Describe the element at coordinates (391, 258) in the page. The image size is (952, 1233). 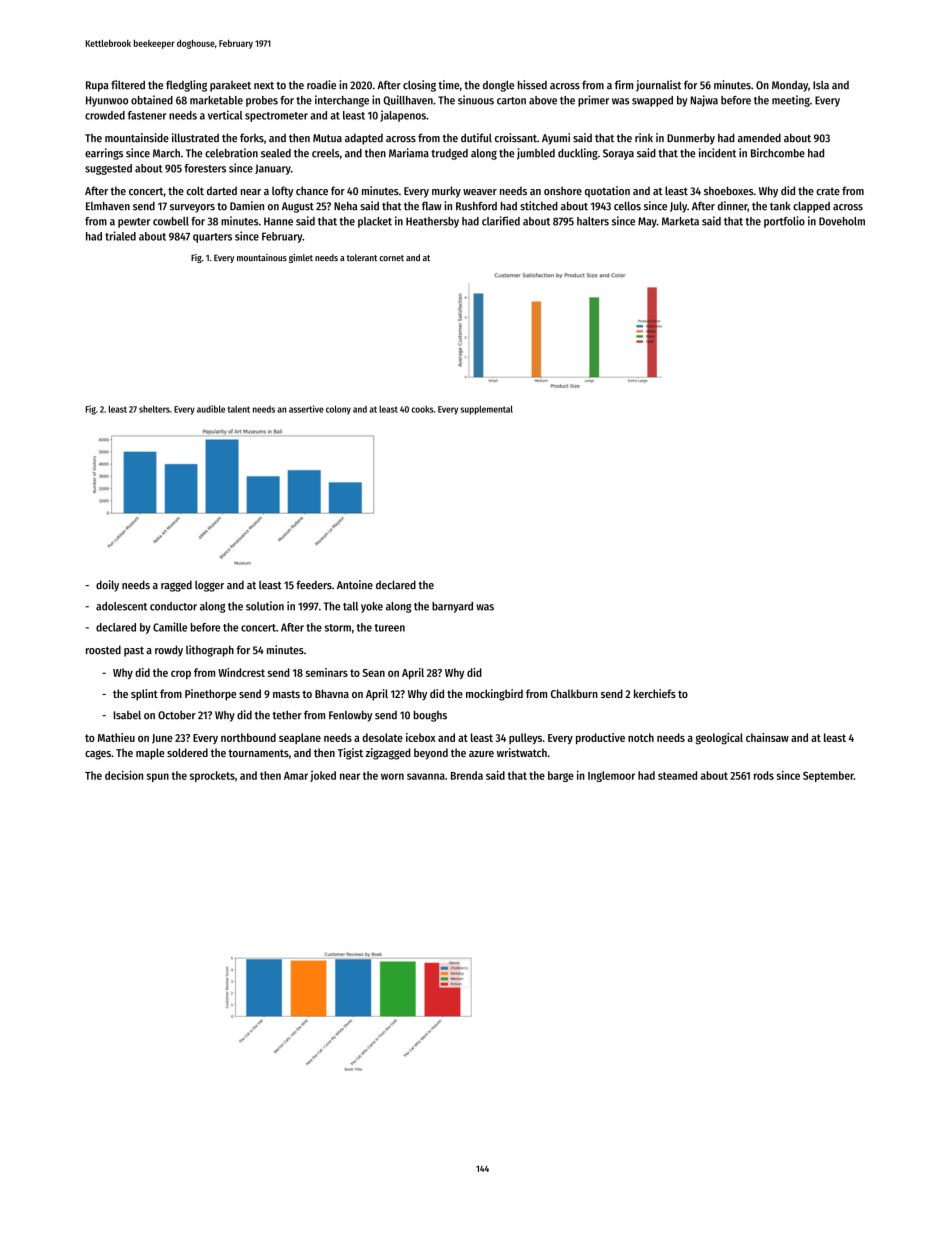
I see `cornet` at that location.
